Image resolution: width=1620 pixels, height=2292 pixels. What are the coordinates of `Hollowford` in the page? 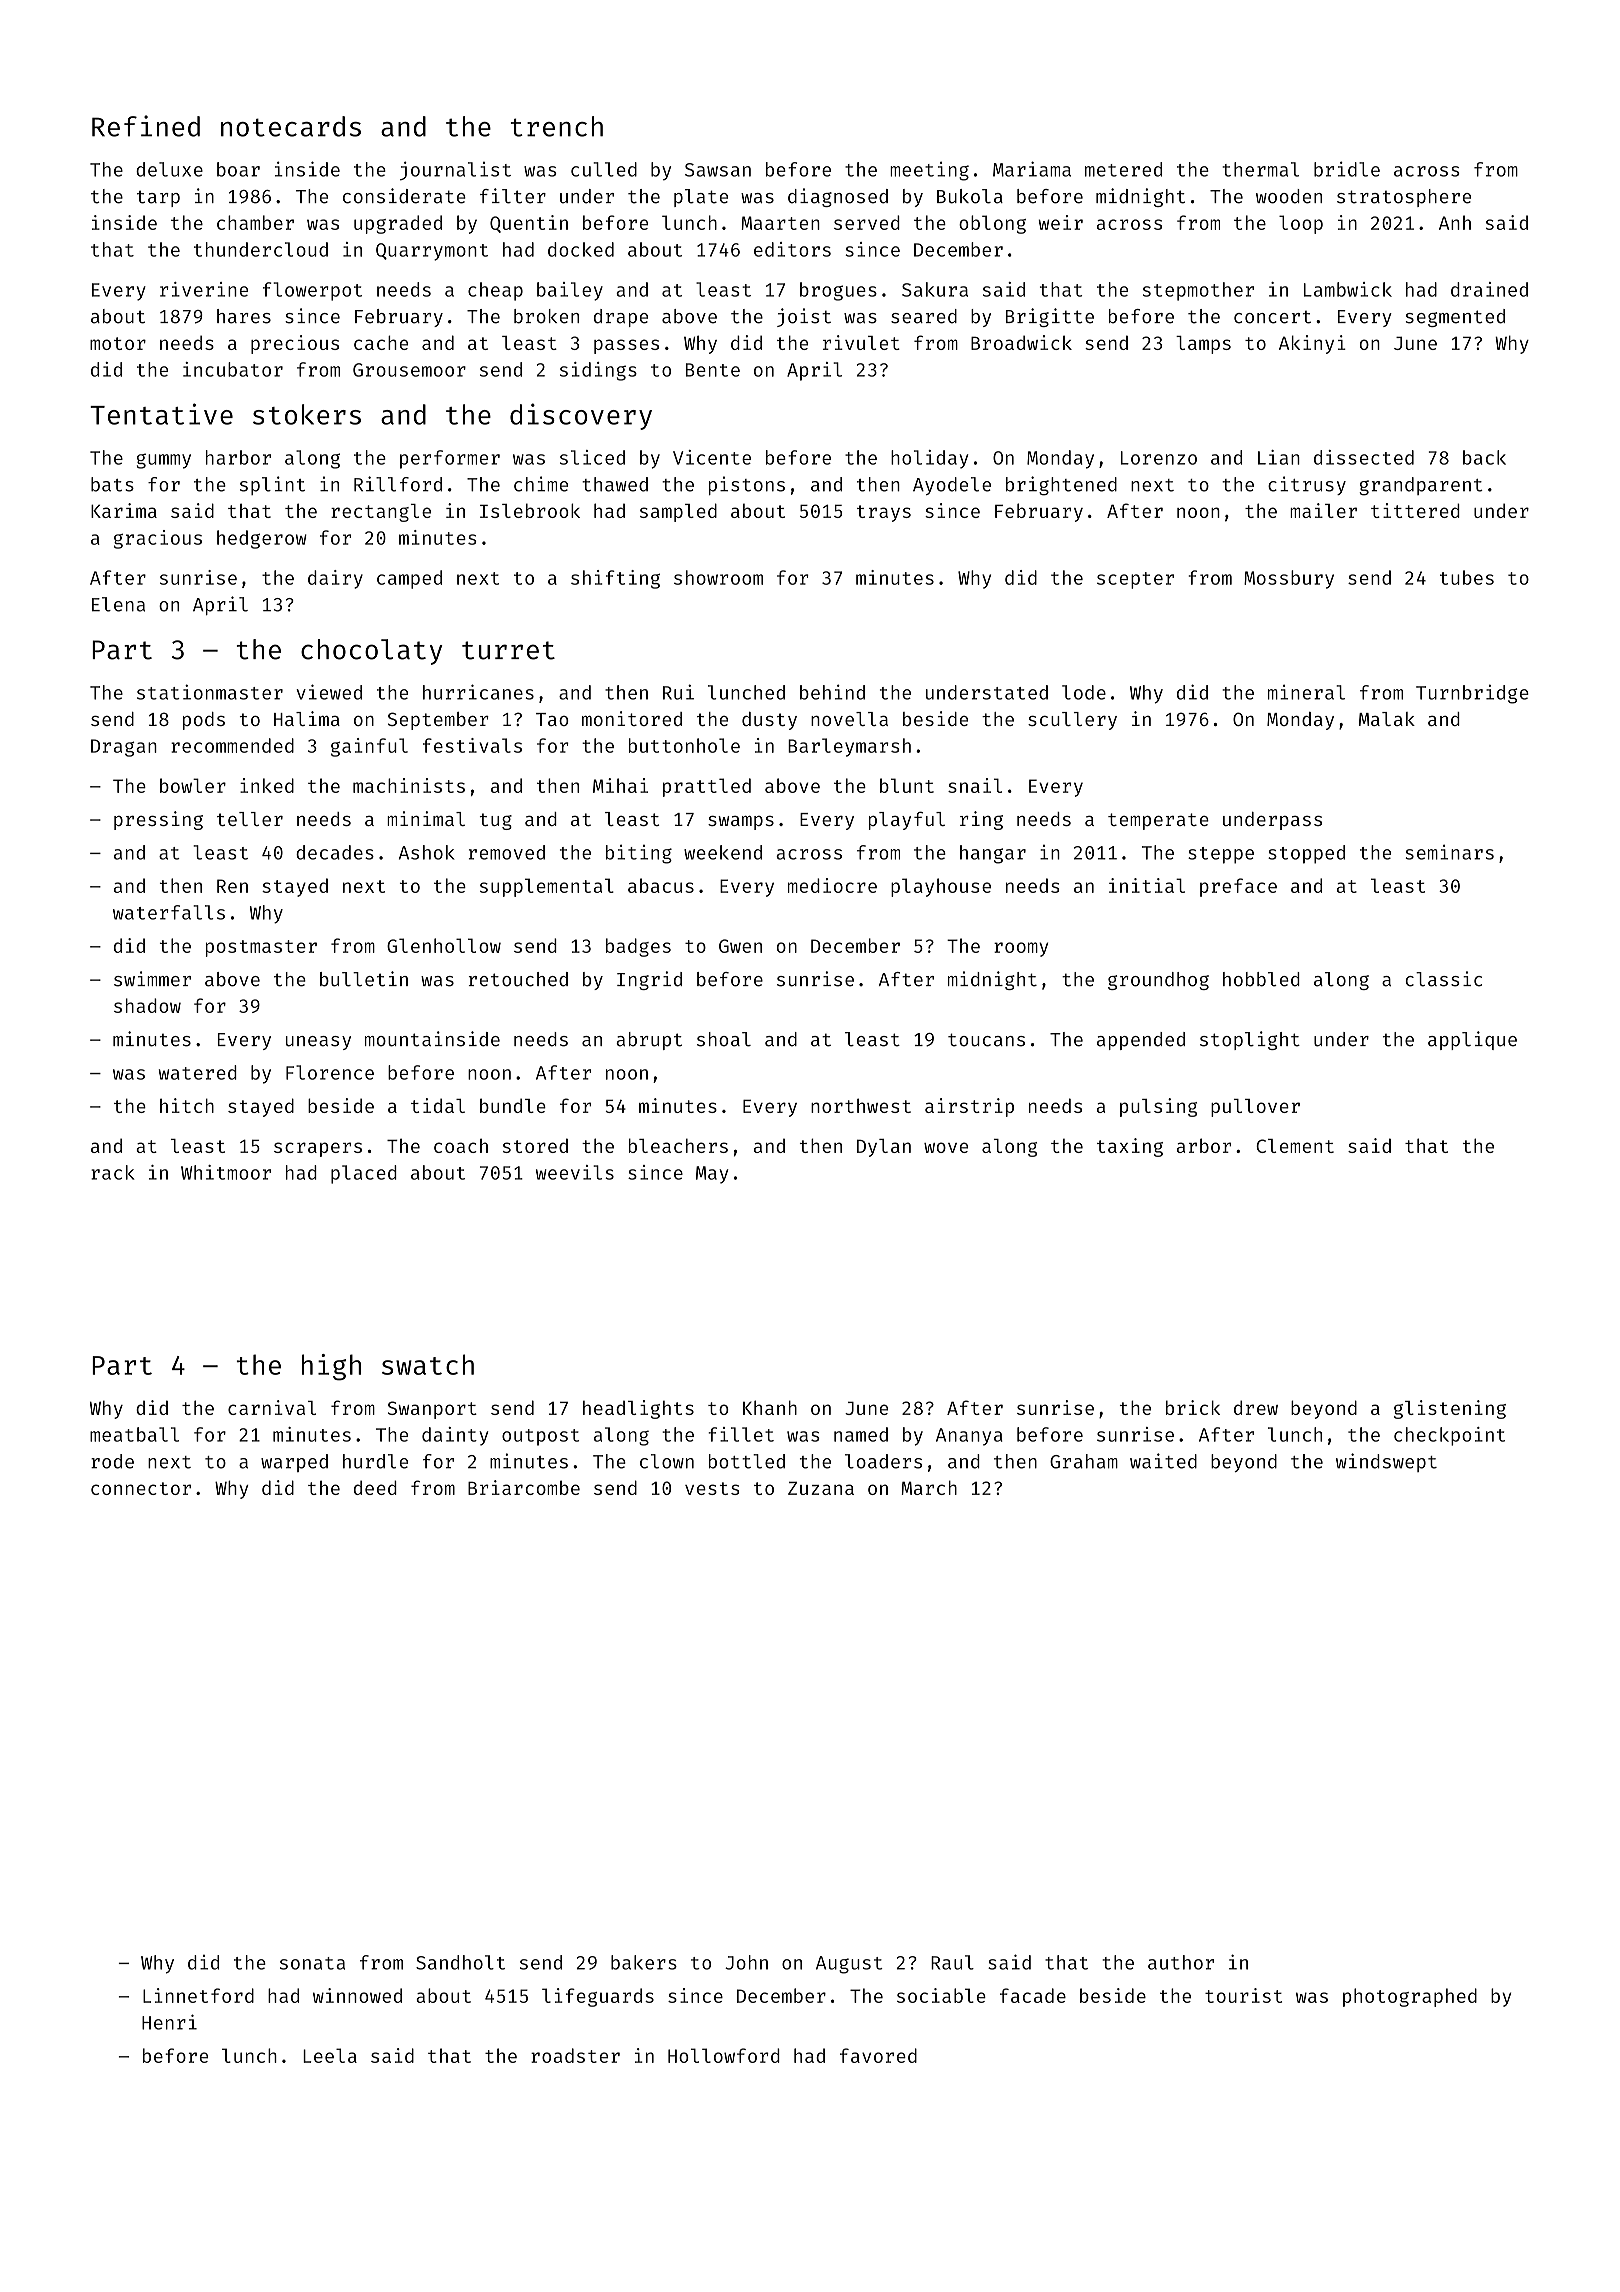 It's located at (724, 2055).
